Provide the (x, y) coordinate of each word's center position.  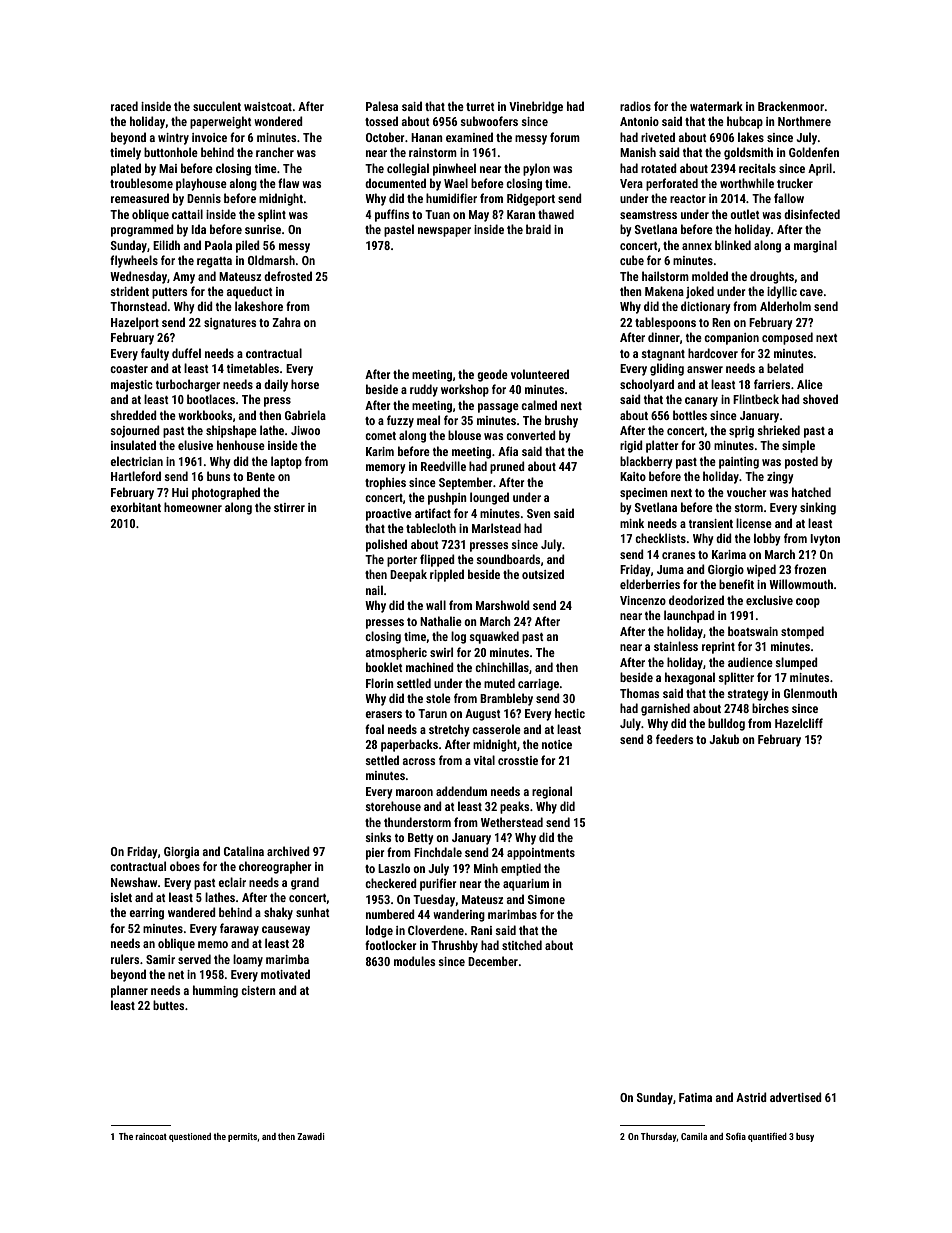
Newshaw (134, 882)
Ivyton (825, 540)
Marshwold (503, 605)
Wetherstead (512, 822)
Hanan (427, 137)
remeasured (140, 198)
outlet (745, 214)
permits (242, 1137)
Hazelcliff (799, 723)
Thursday (659, 1137)
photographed (226, 493)
